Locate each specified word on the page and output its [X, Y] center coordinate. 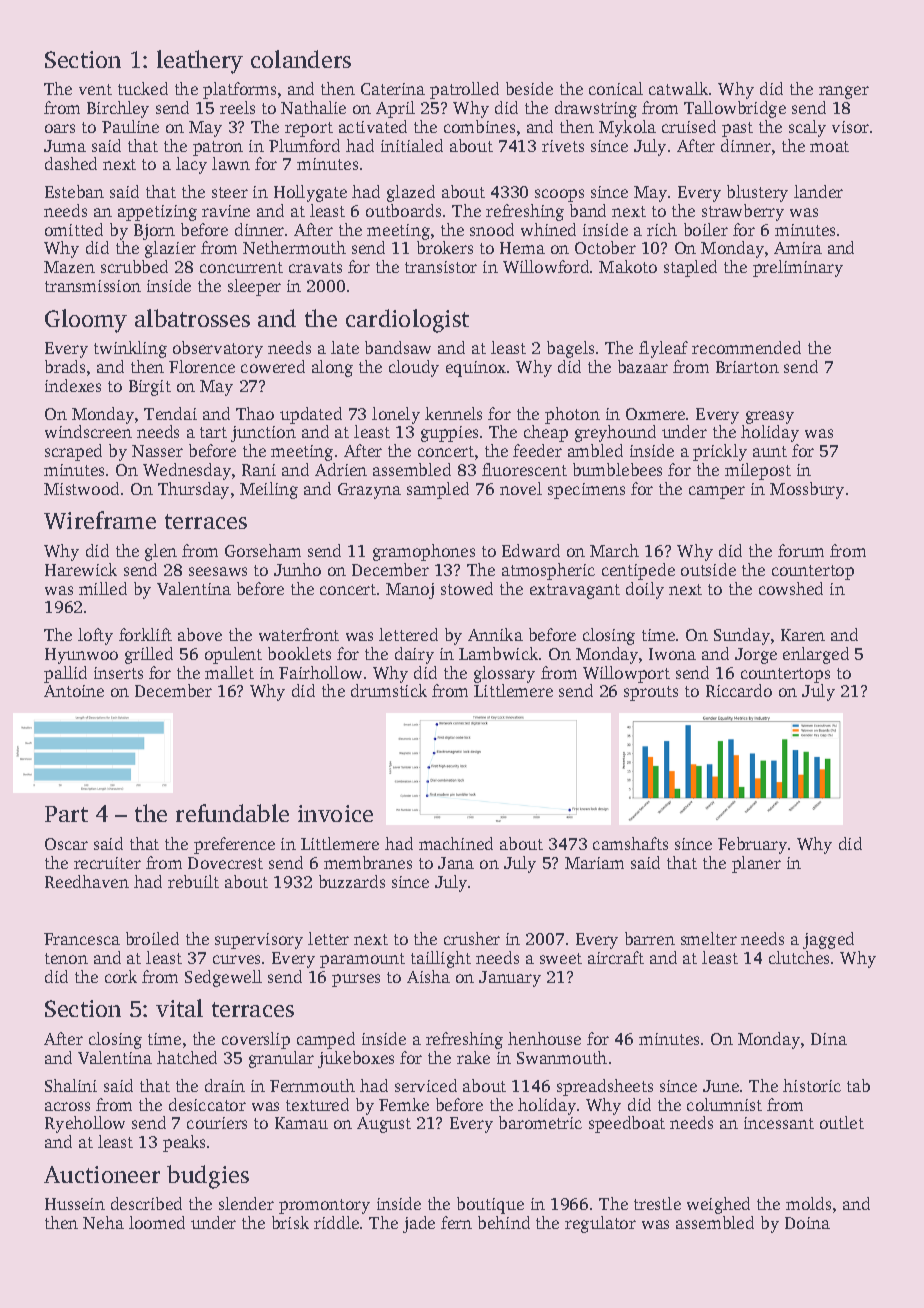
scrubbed [134, 266]
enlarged [816, 655]
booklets [299, 653]
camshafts [630, 843]
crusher [472, 938]
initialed [412, 145]
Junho [297, 569]
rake [473, 1057]
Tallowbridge [735, 109]
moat [829, 146]
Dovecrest [225, 863]
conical [616, 88]
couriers [217, 1123]
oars [60, 128]
